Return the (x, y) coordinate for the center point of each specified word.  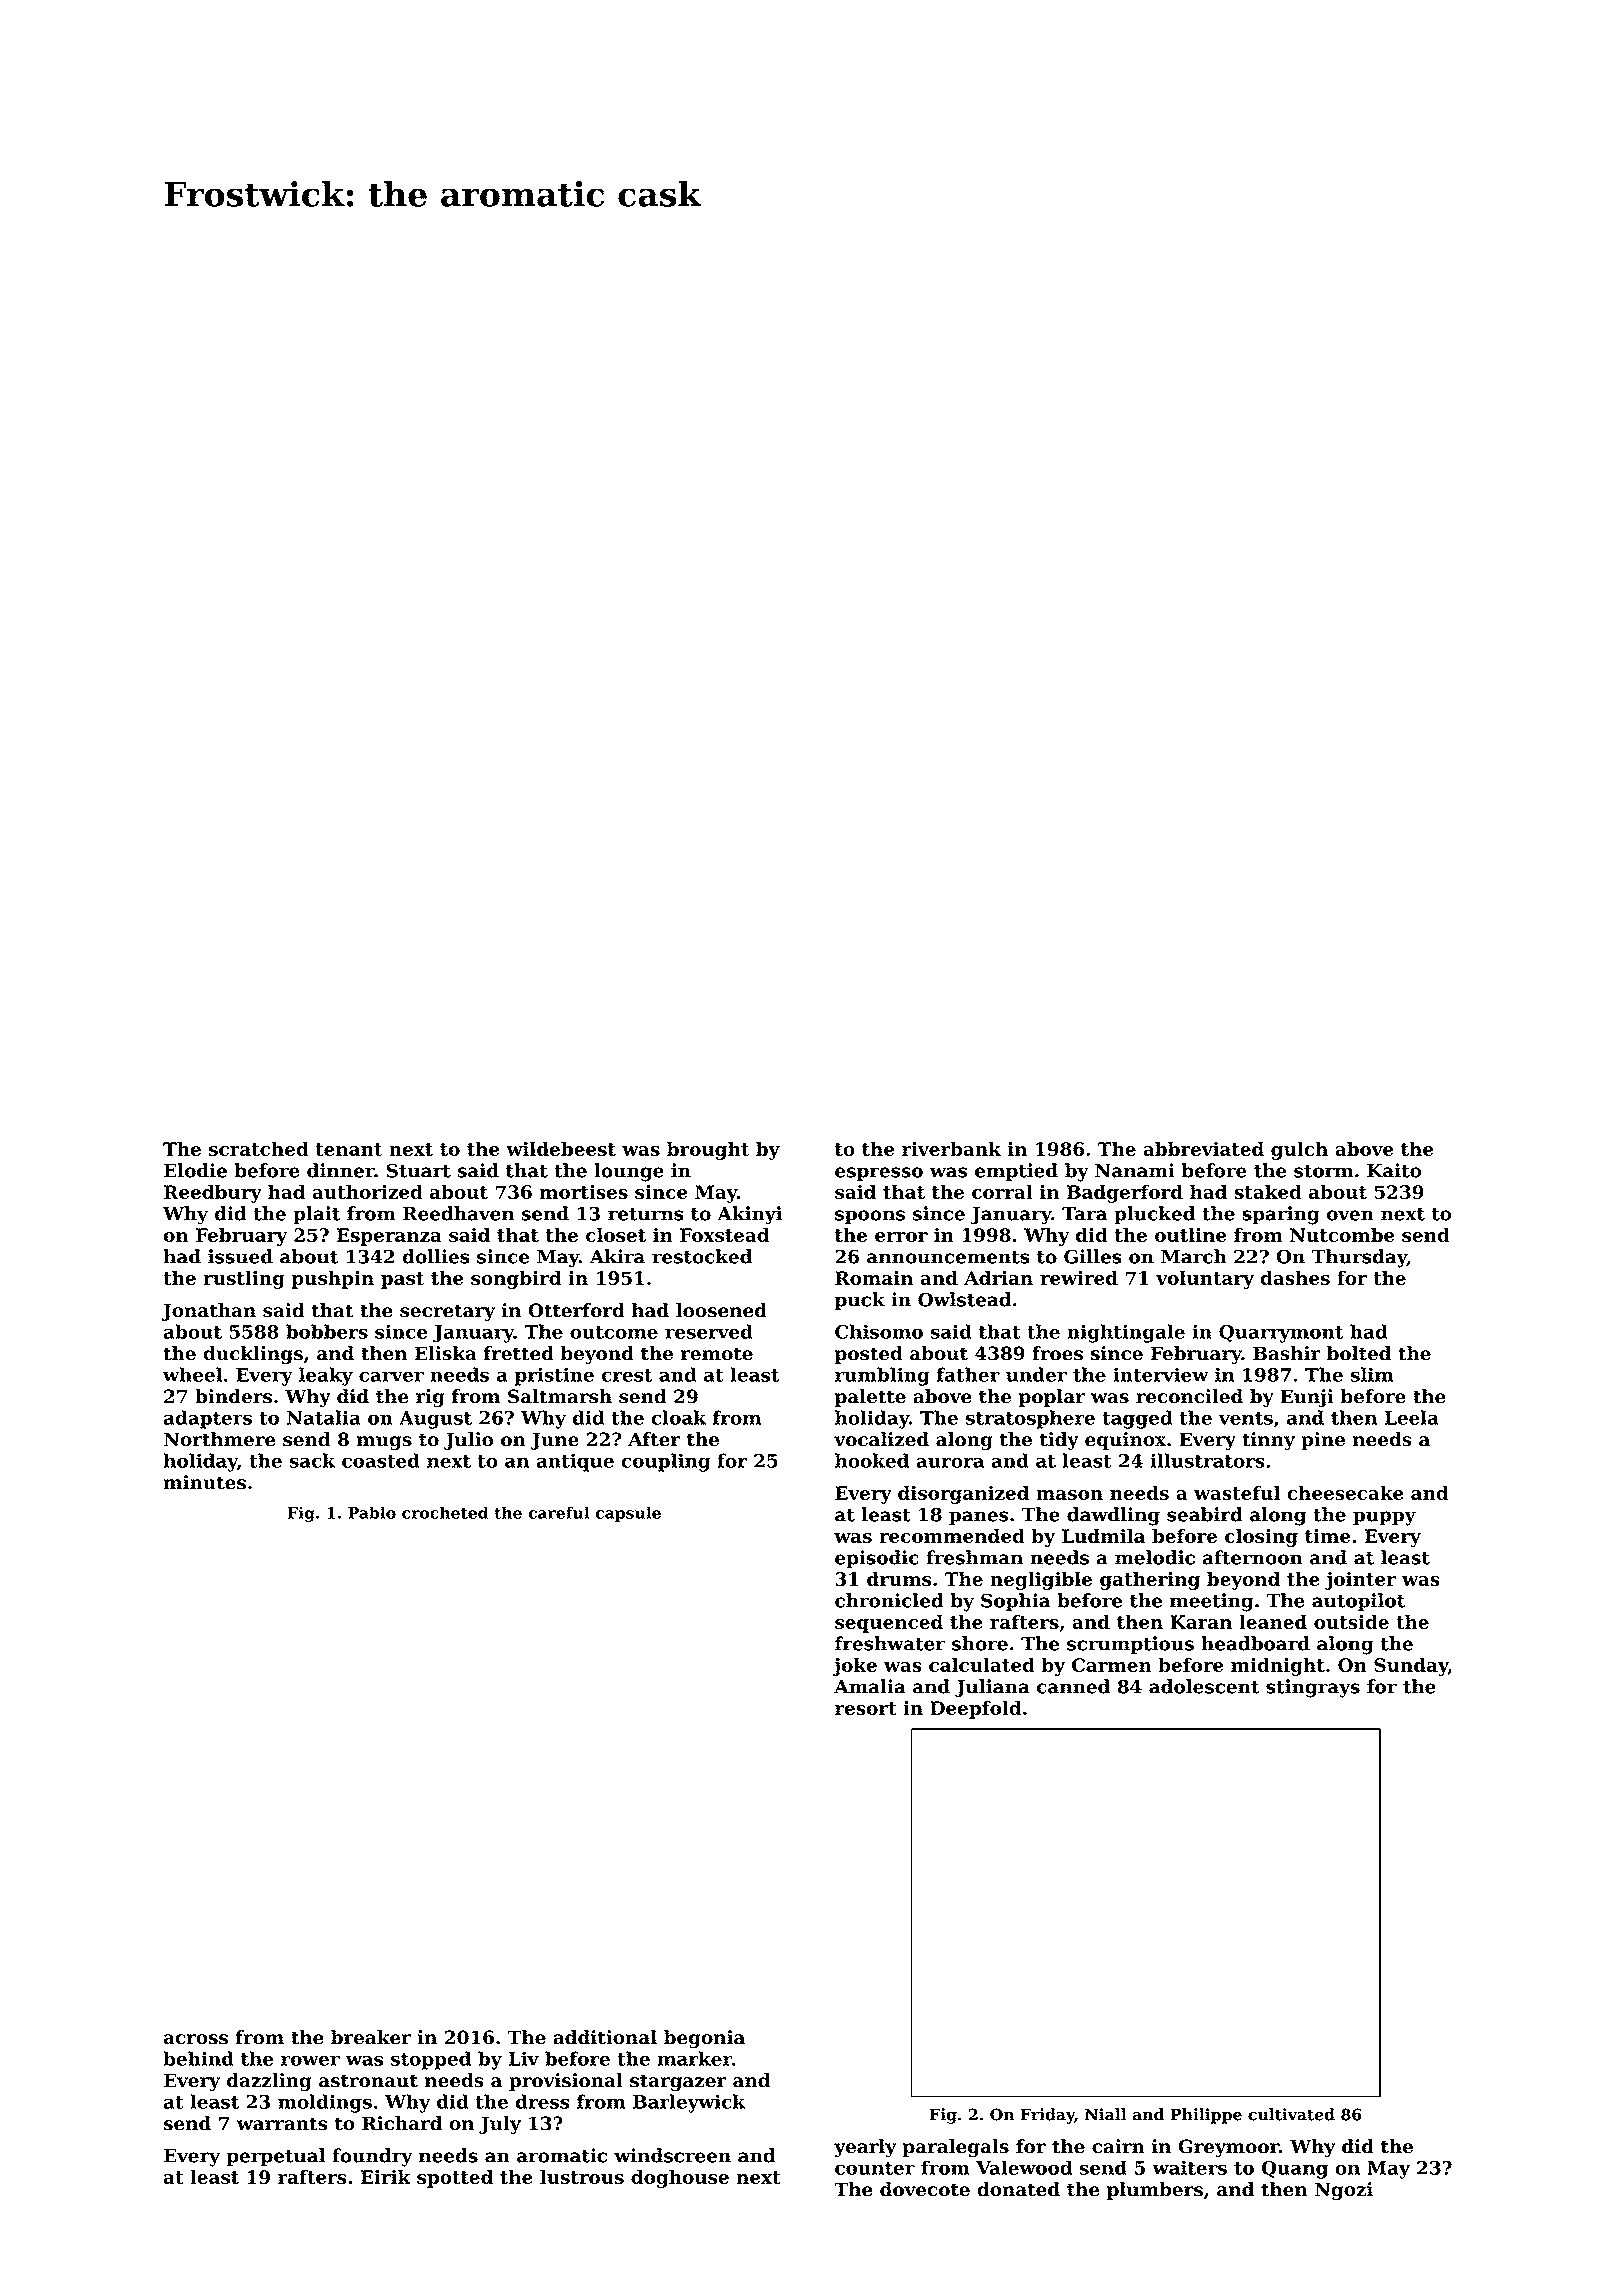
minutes (205, 1482)
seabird (1205, 1514)
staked (1268, 1191)
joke (855, 1666)
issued (240, 1256)
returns (646, 1214)
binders (233, 1396)
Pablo (372, 1512)
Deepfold (975, 1709)
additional (605, 2037)
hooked (872, 1460)
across (196, 2039)
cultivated (1291, 2114)
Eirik (386, 2176)
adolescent (1204, 1686)
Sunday (1411, 1666)
